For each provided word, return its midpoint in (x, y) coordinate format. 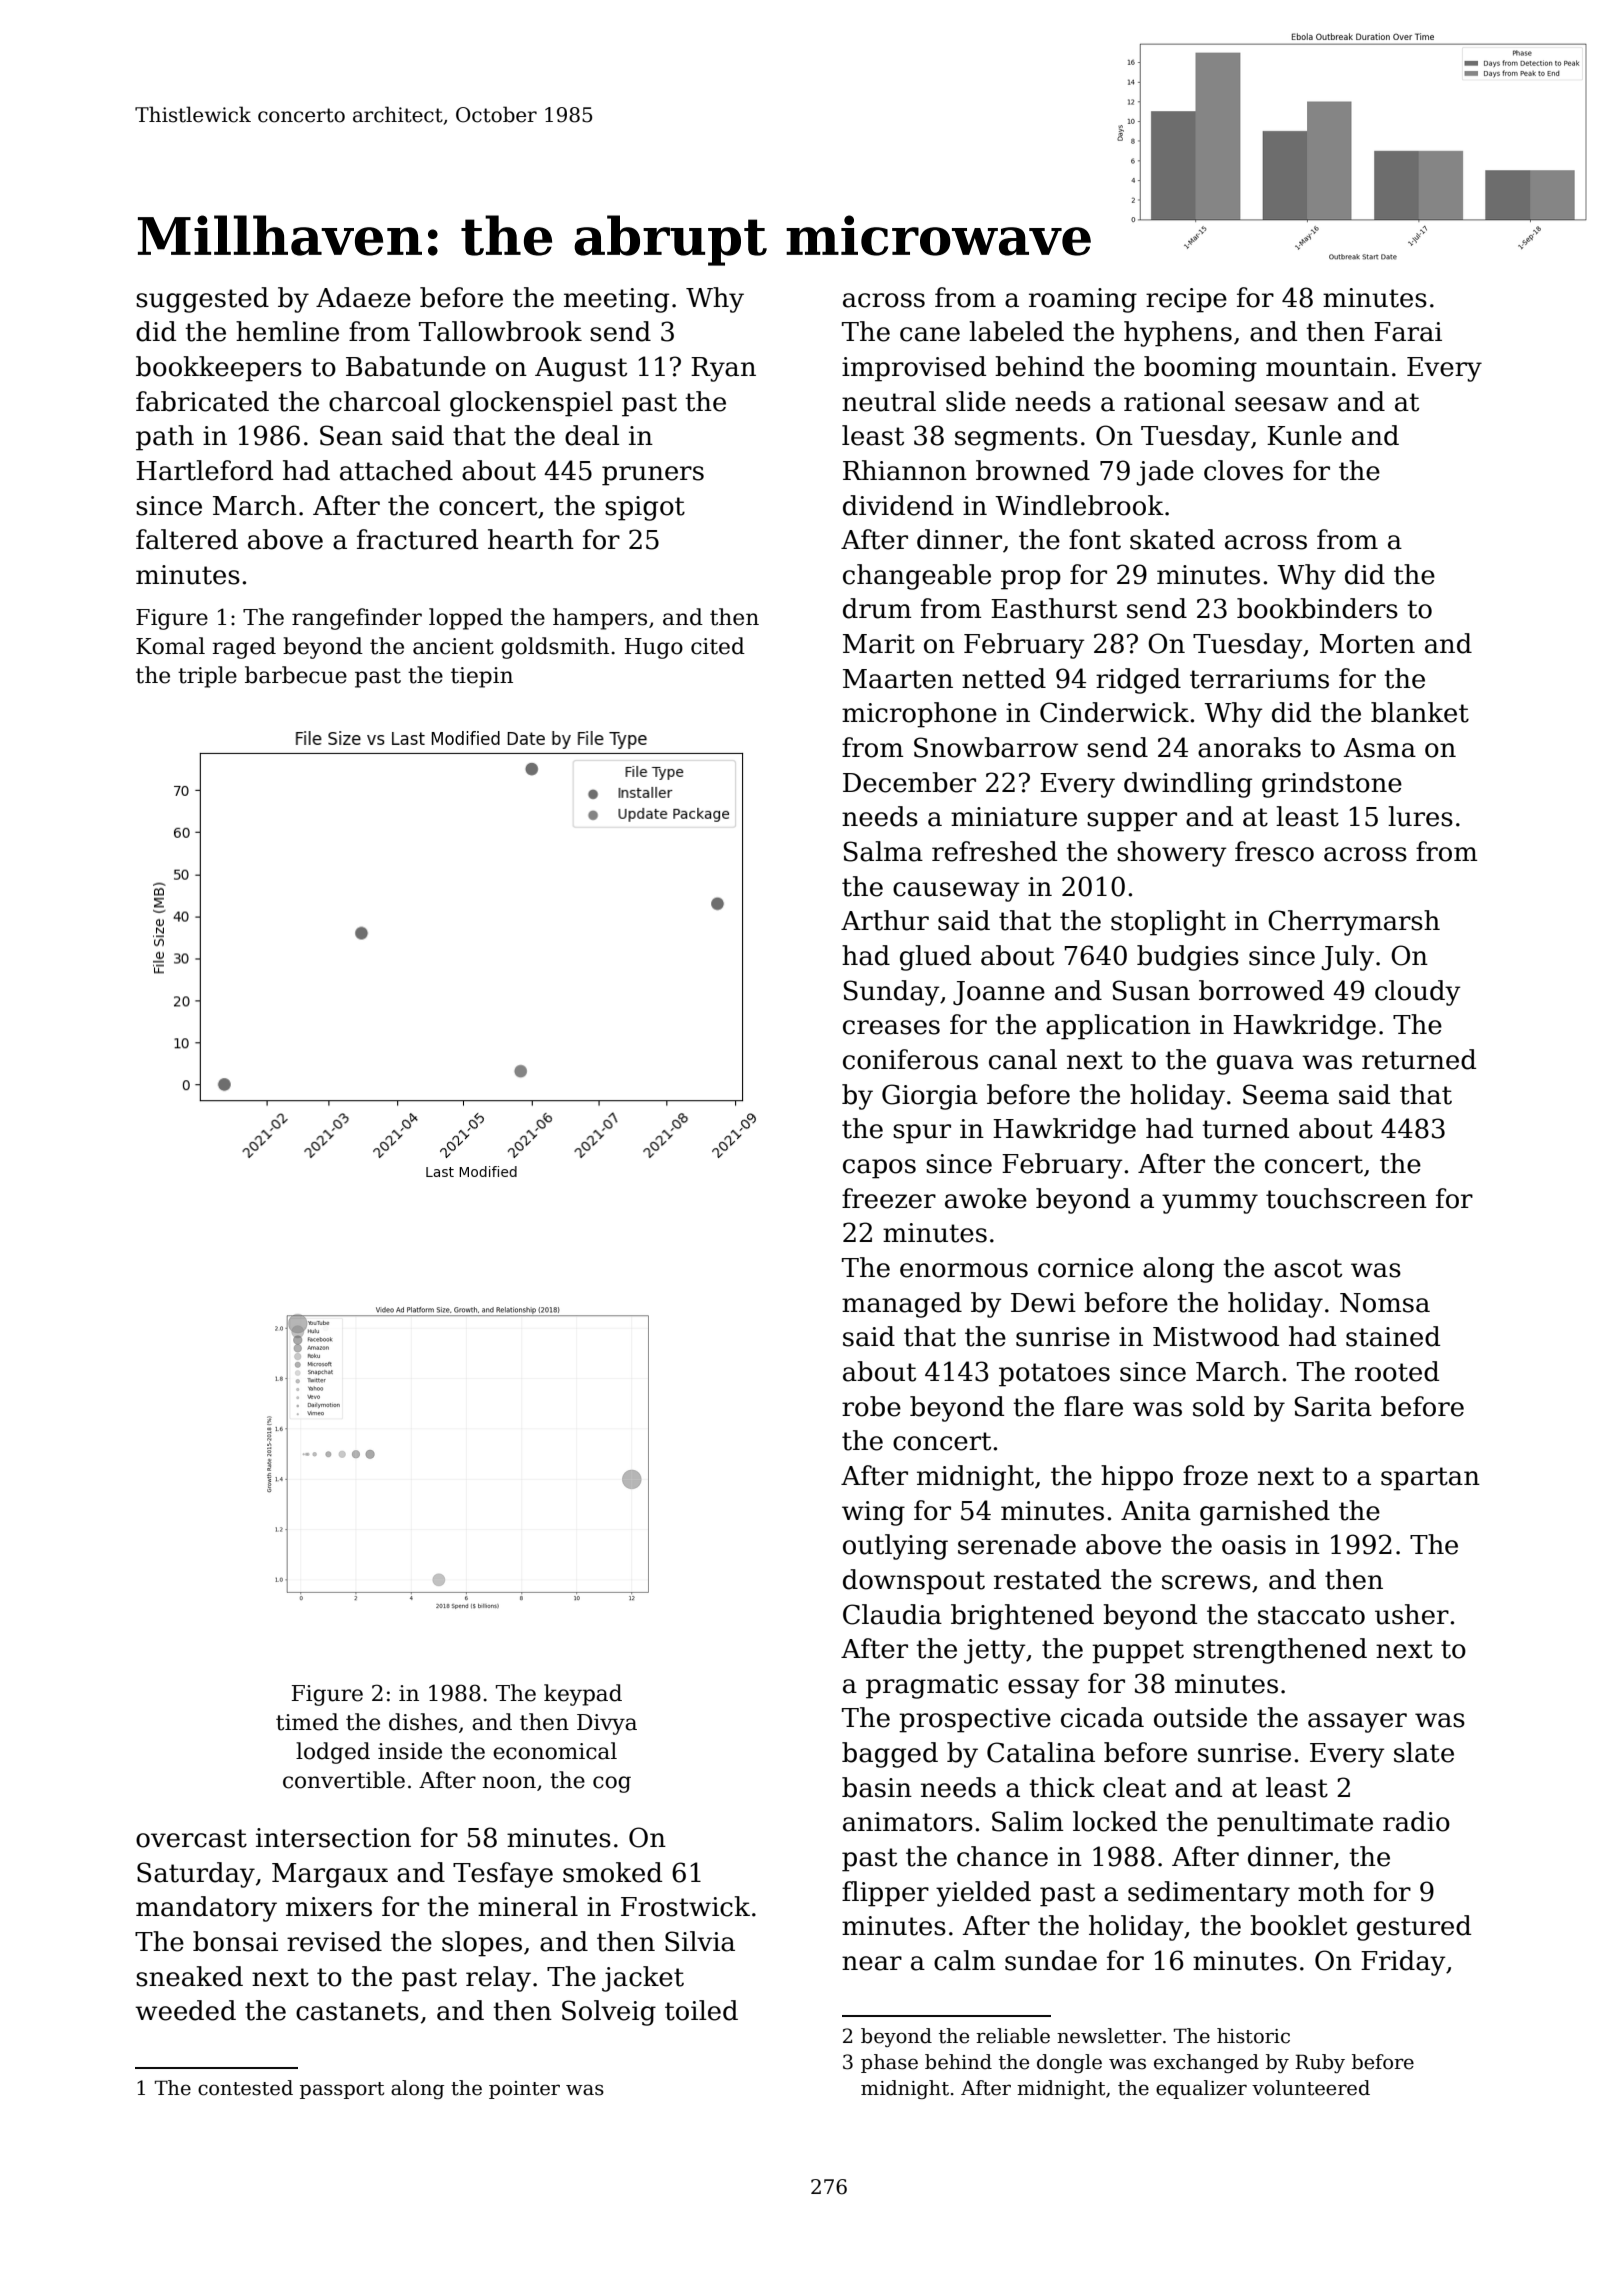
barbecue (296, 675)
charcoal (385, 401)
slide (976, 401)
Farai (1408, 332)
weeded (185, 2010)
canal (1023, 1059)
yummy (1210, 1204)
